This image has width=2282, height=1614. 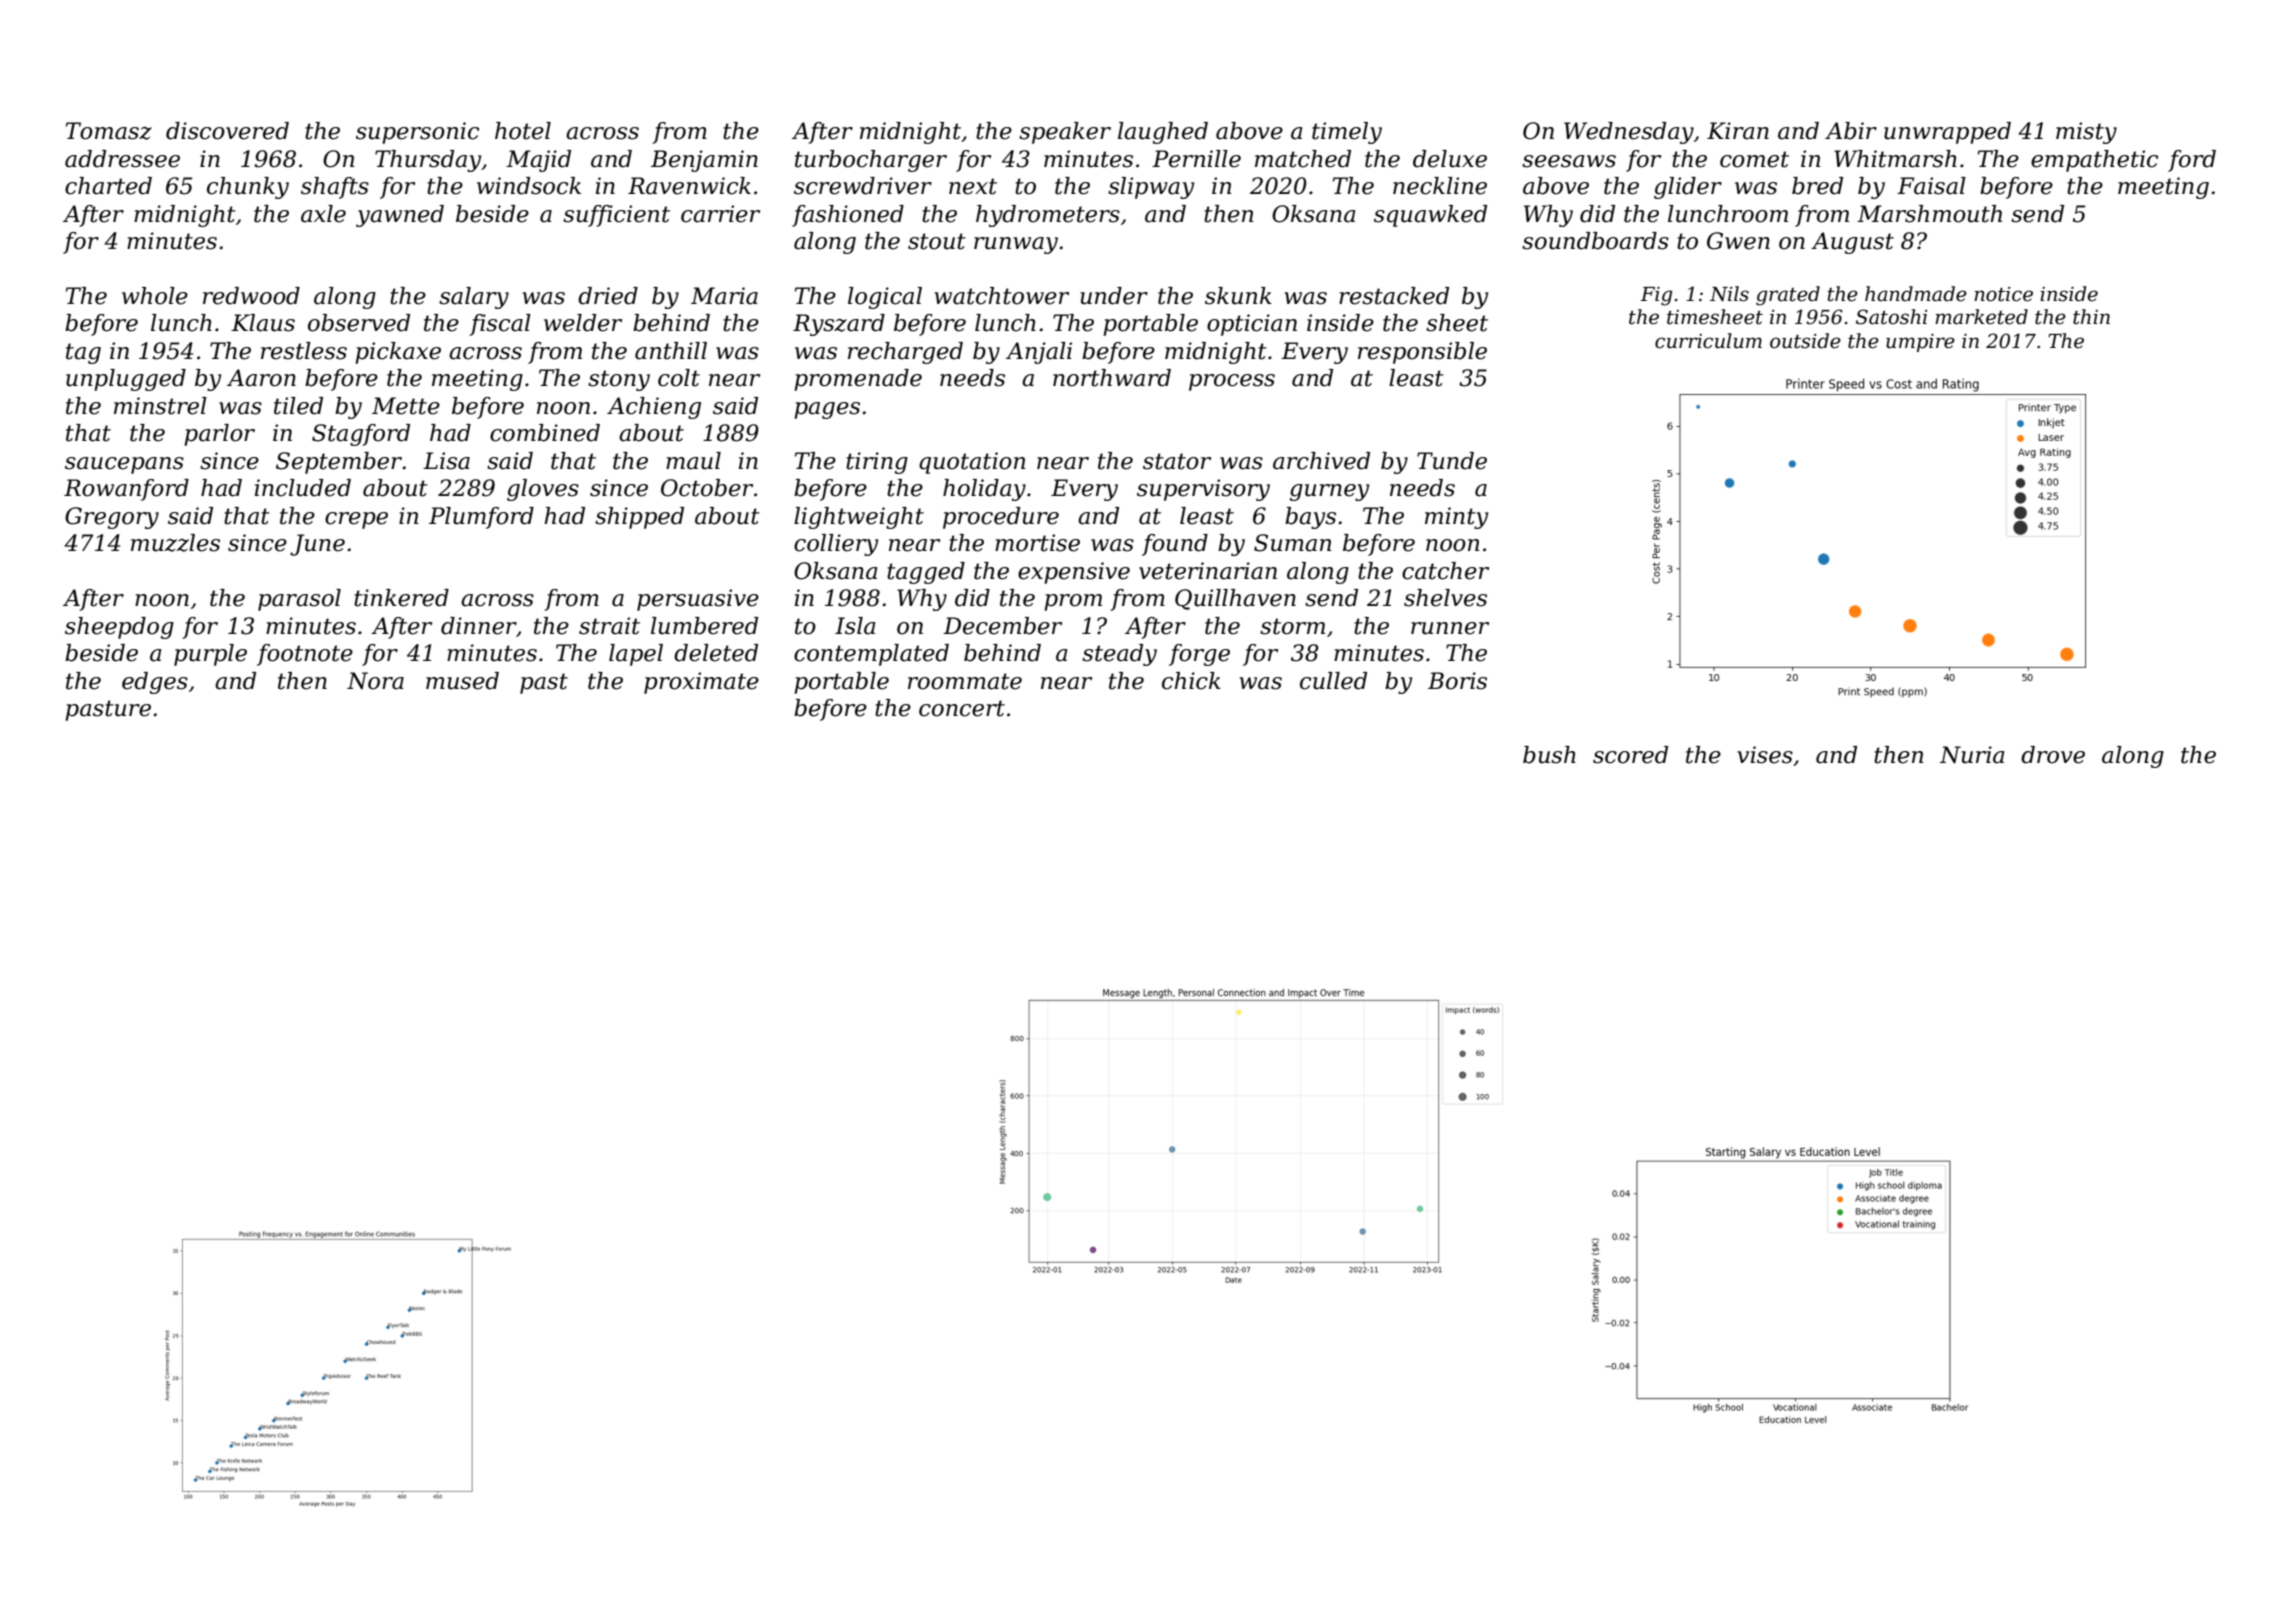 What do you see at coordinates (1456, 518) in the image?
I see `minty` at bounding box center [1456, 518].
